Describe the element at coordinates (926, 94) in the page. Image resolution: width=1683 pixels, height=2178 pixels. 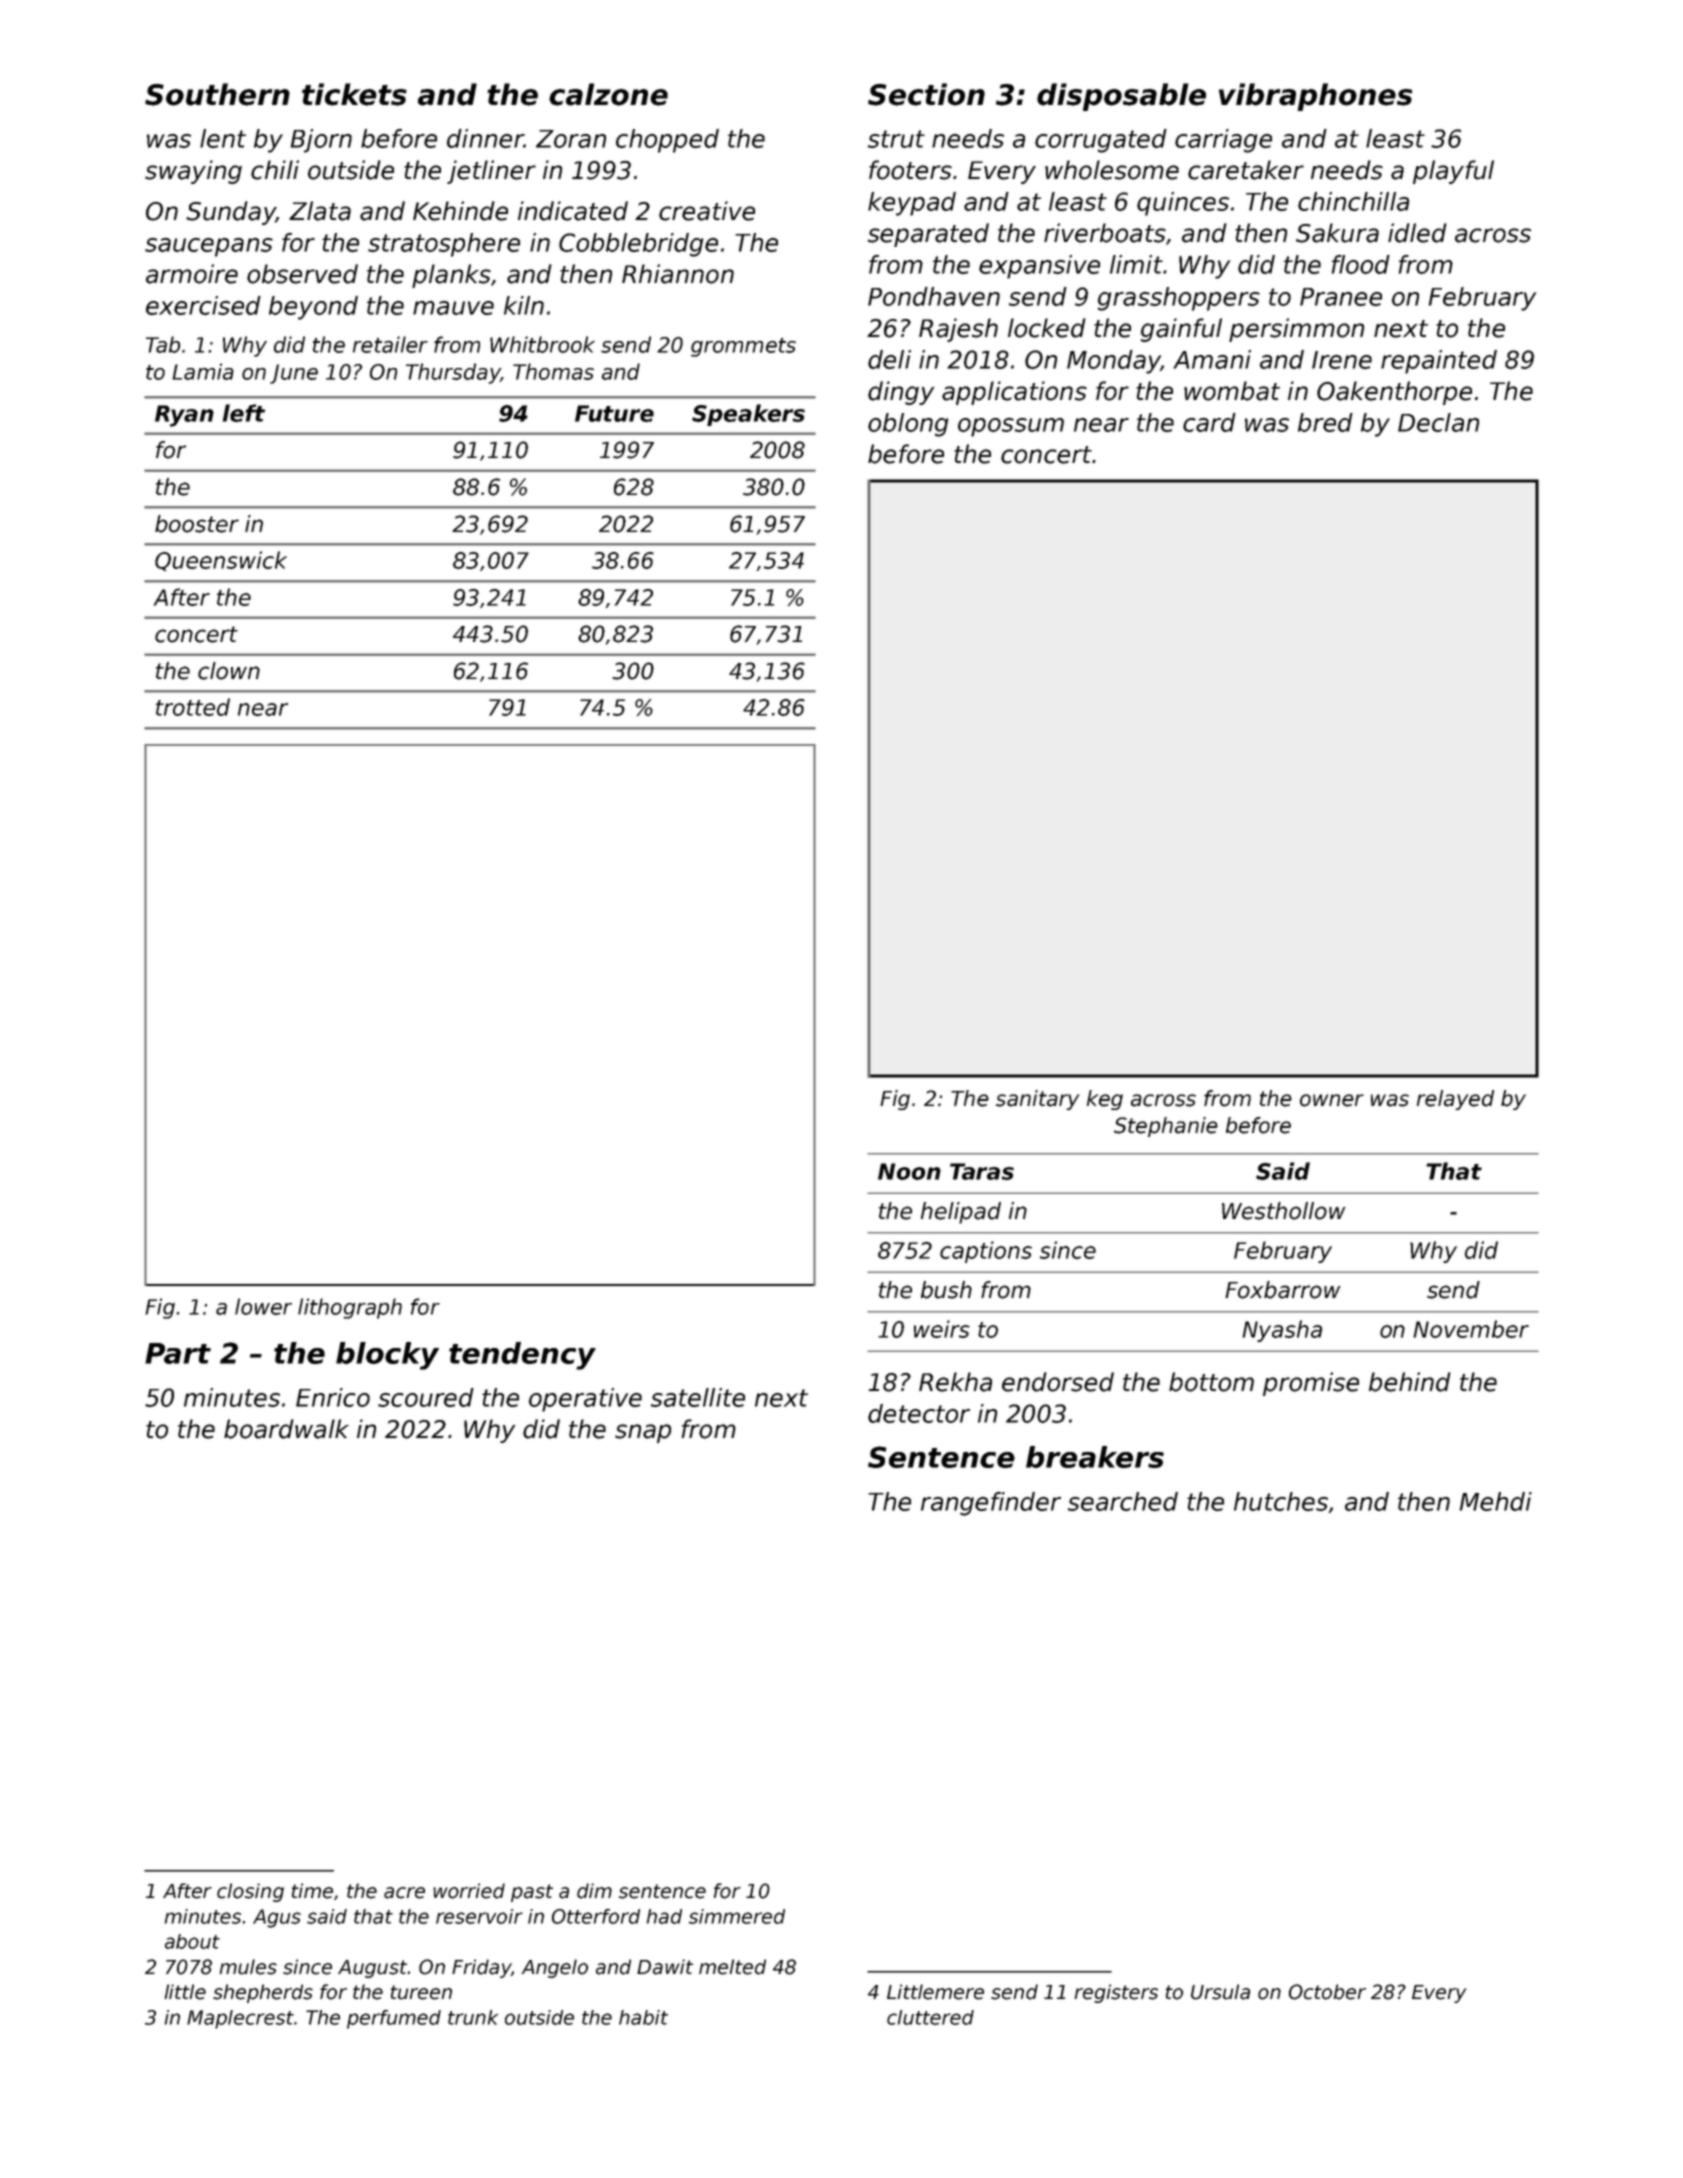
I see `Section` at that location.
